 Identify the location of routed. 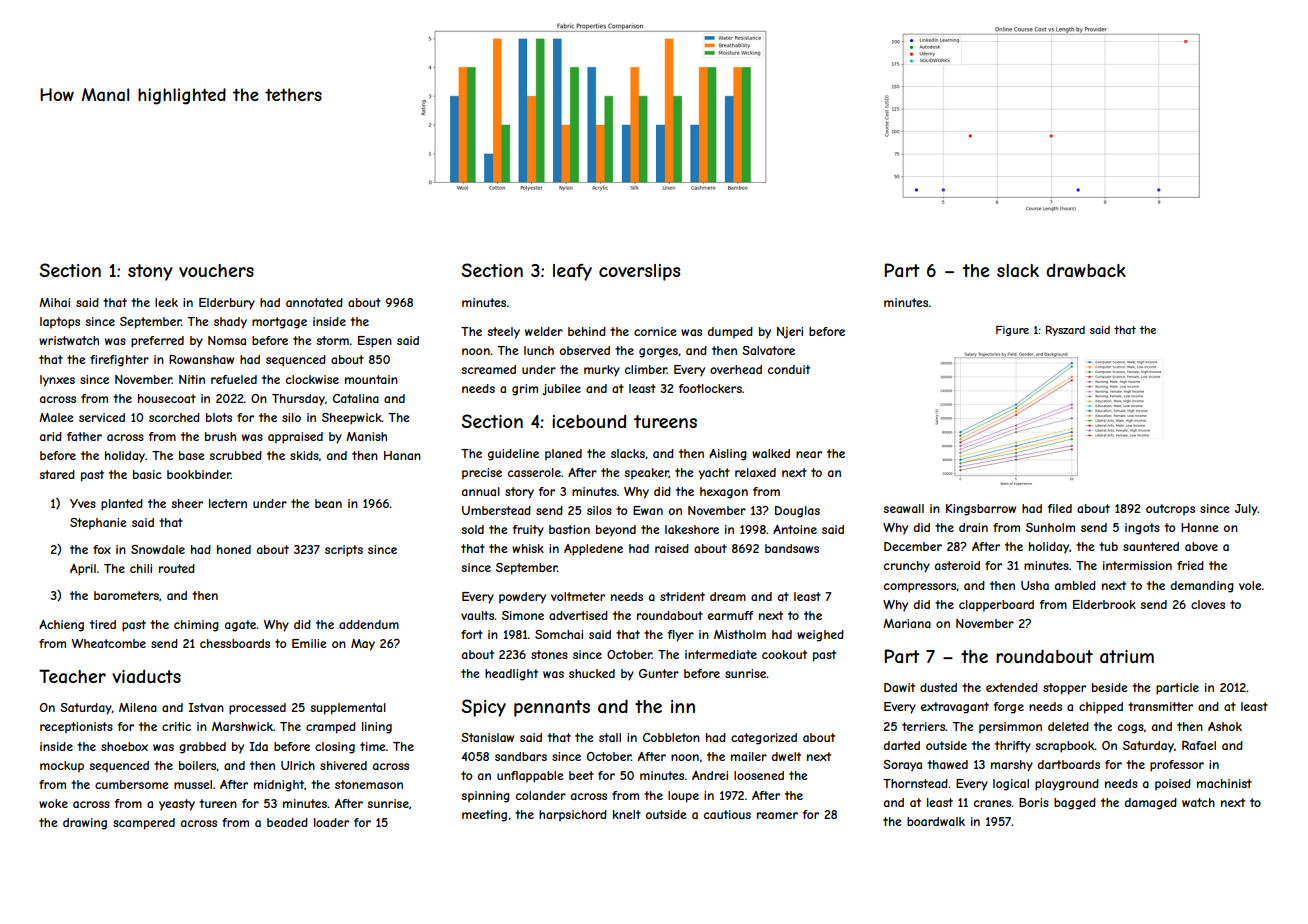
(177, 568).
